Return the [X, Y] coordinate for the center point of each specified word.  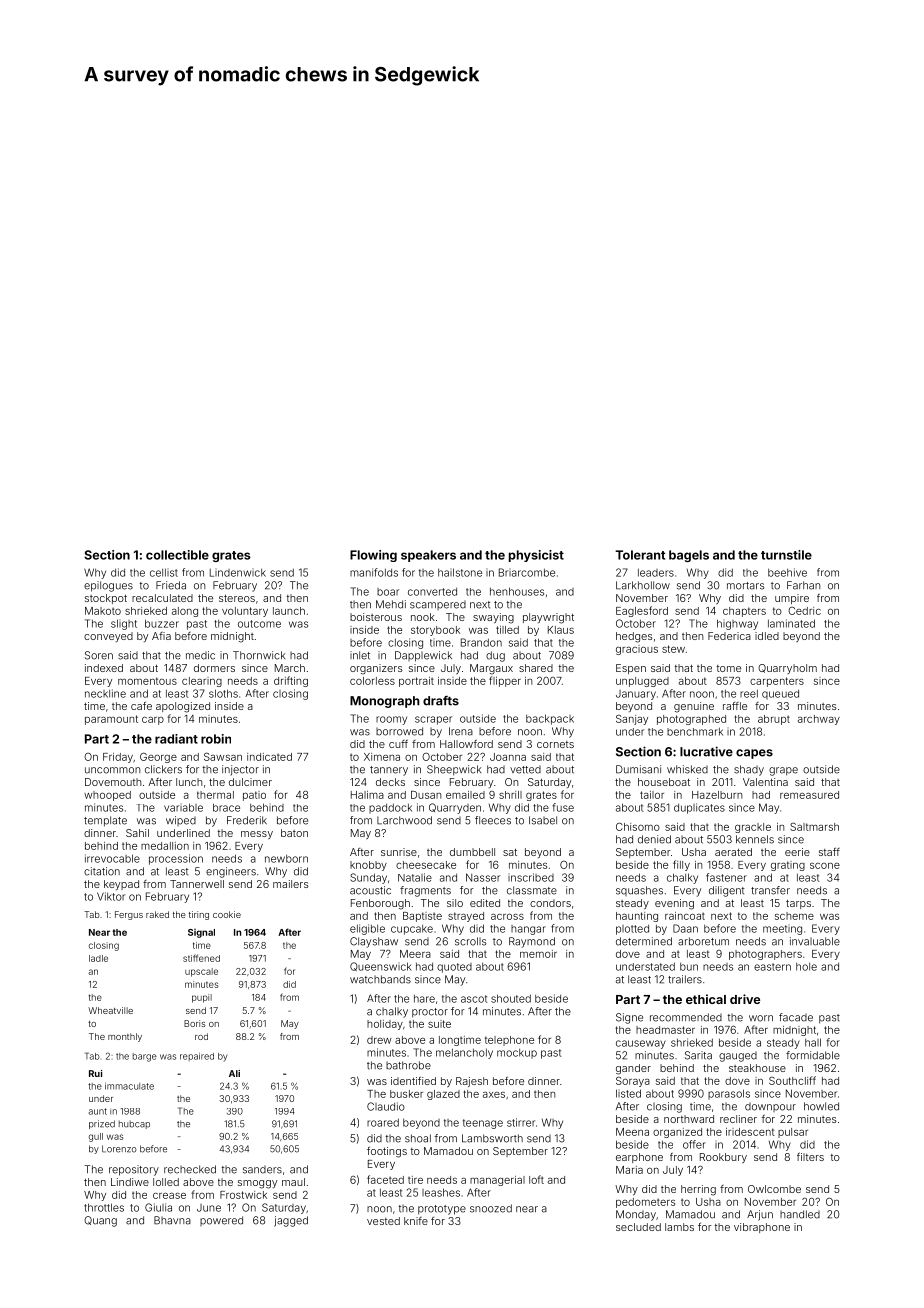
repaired [197, 1057]
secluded [638, 1227]
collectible [177, 555]
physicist [536, 556]
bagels [689, 556]
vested [383, 1221]
